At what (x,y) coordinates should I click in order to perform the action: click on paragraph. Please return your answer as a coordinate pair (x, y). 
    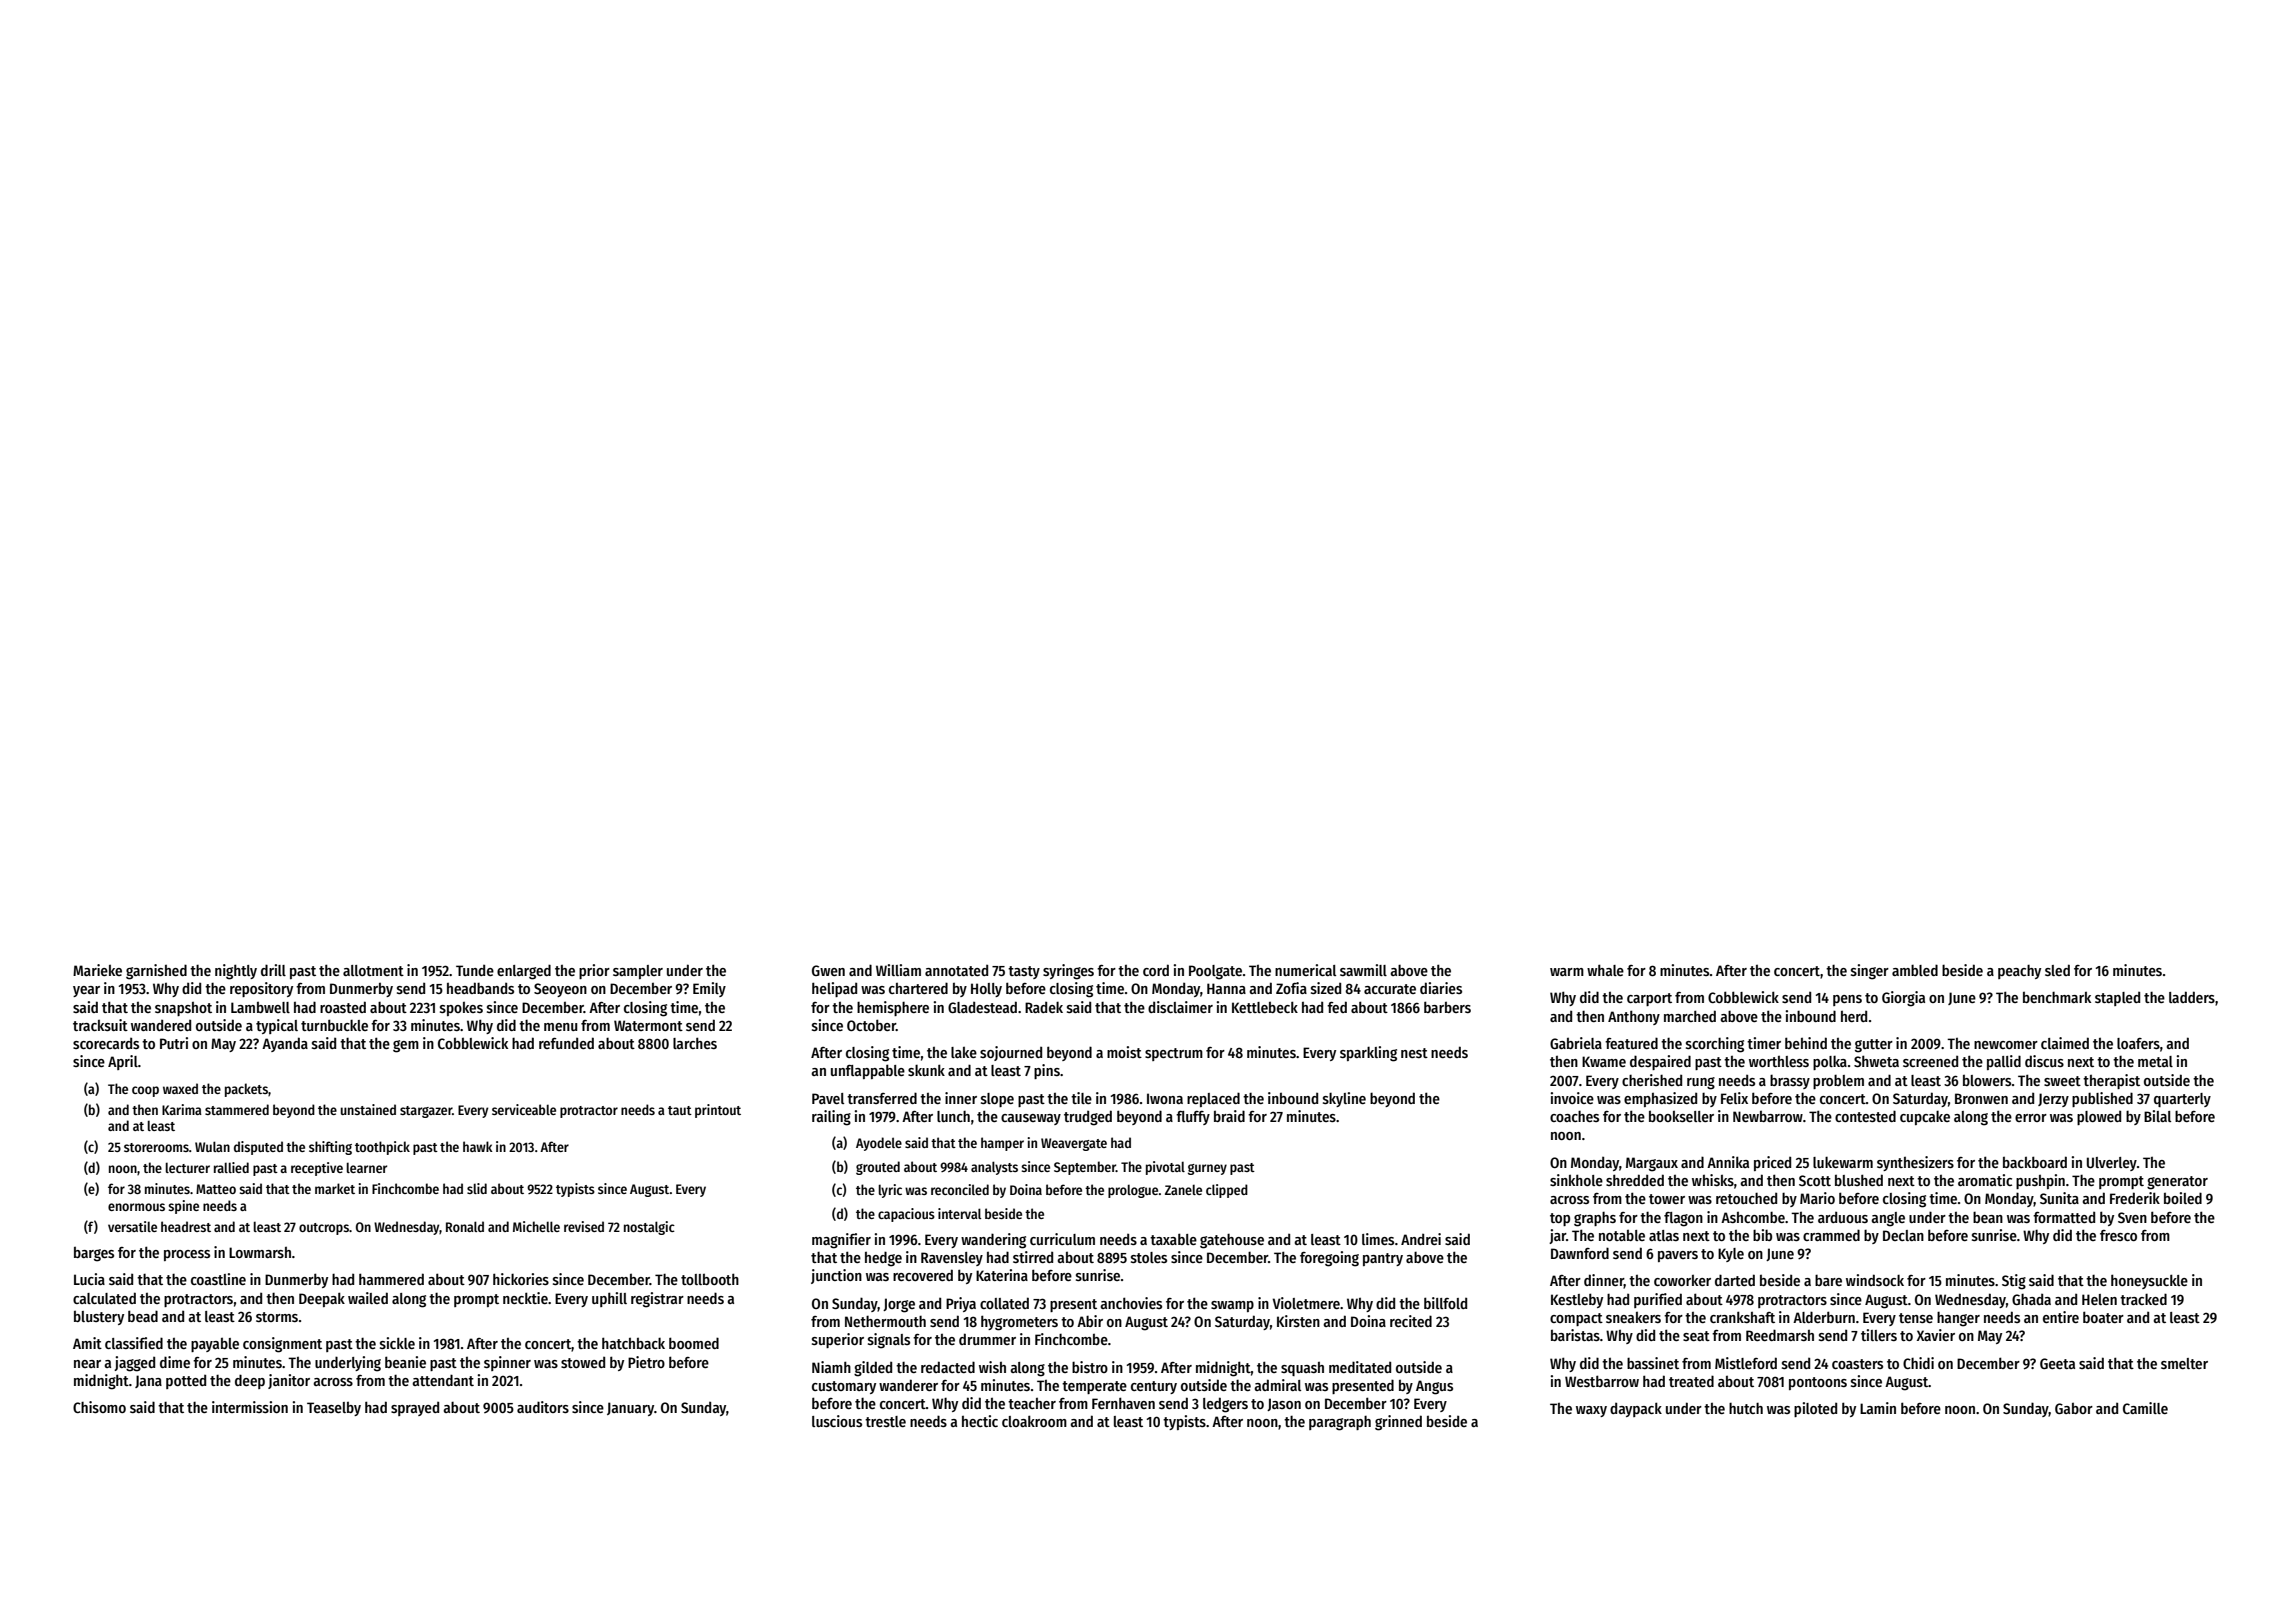
    Looking at the image, I should click on (1340, 1423).
